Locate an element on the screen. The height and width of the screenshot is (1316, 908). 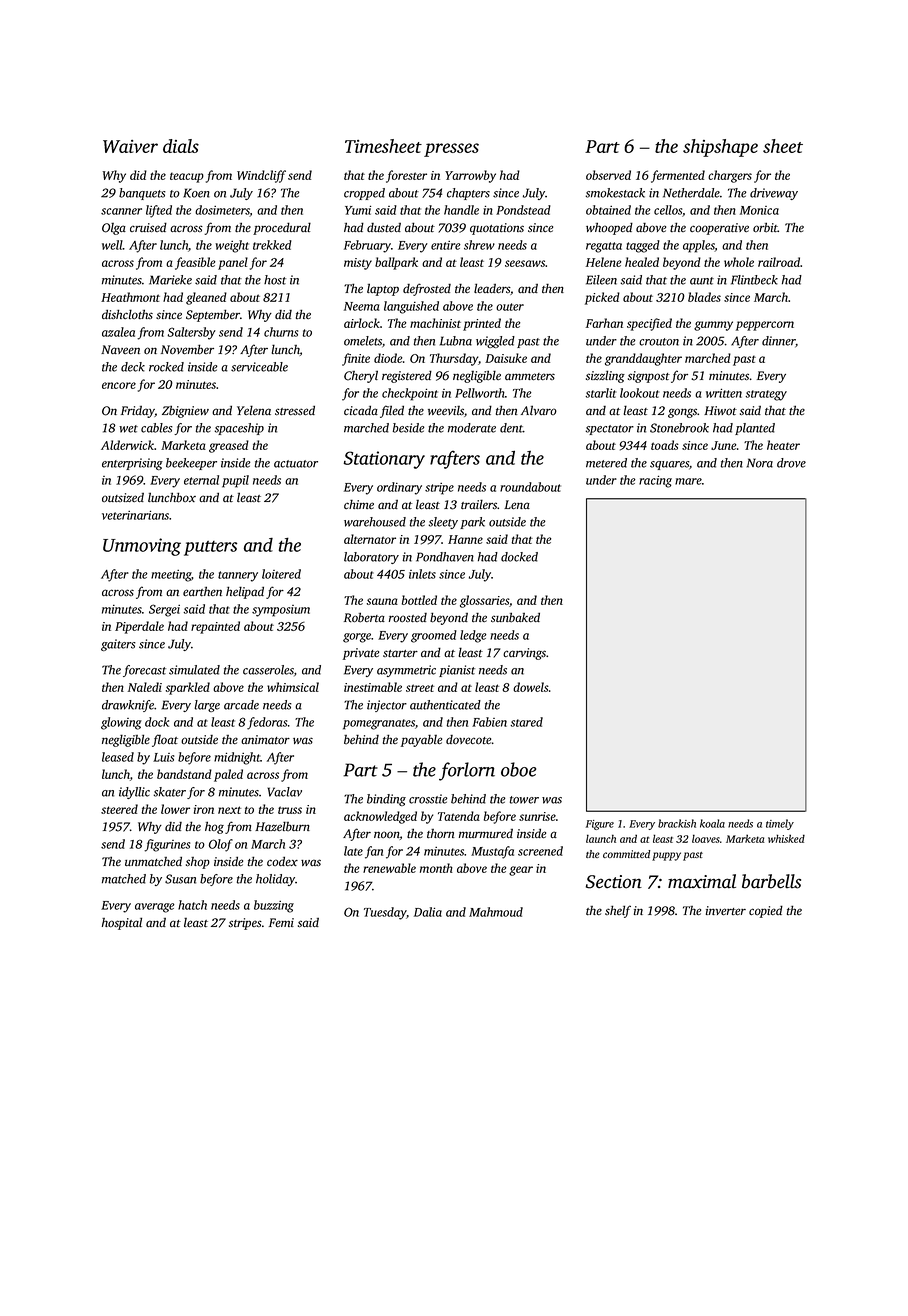
gear is located at coordinates (521, 871).
